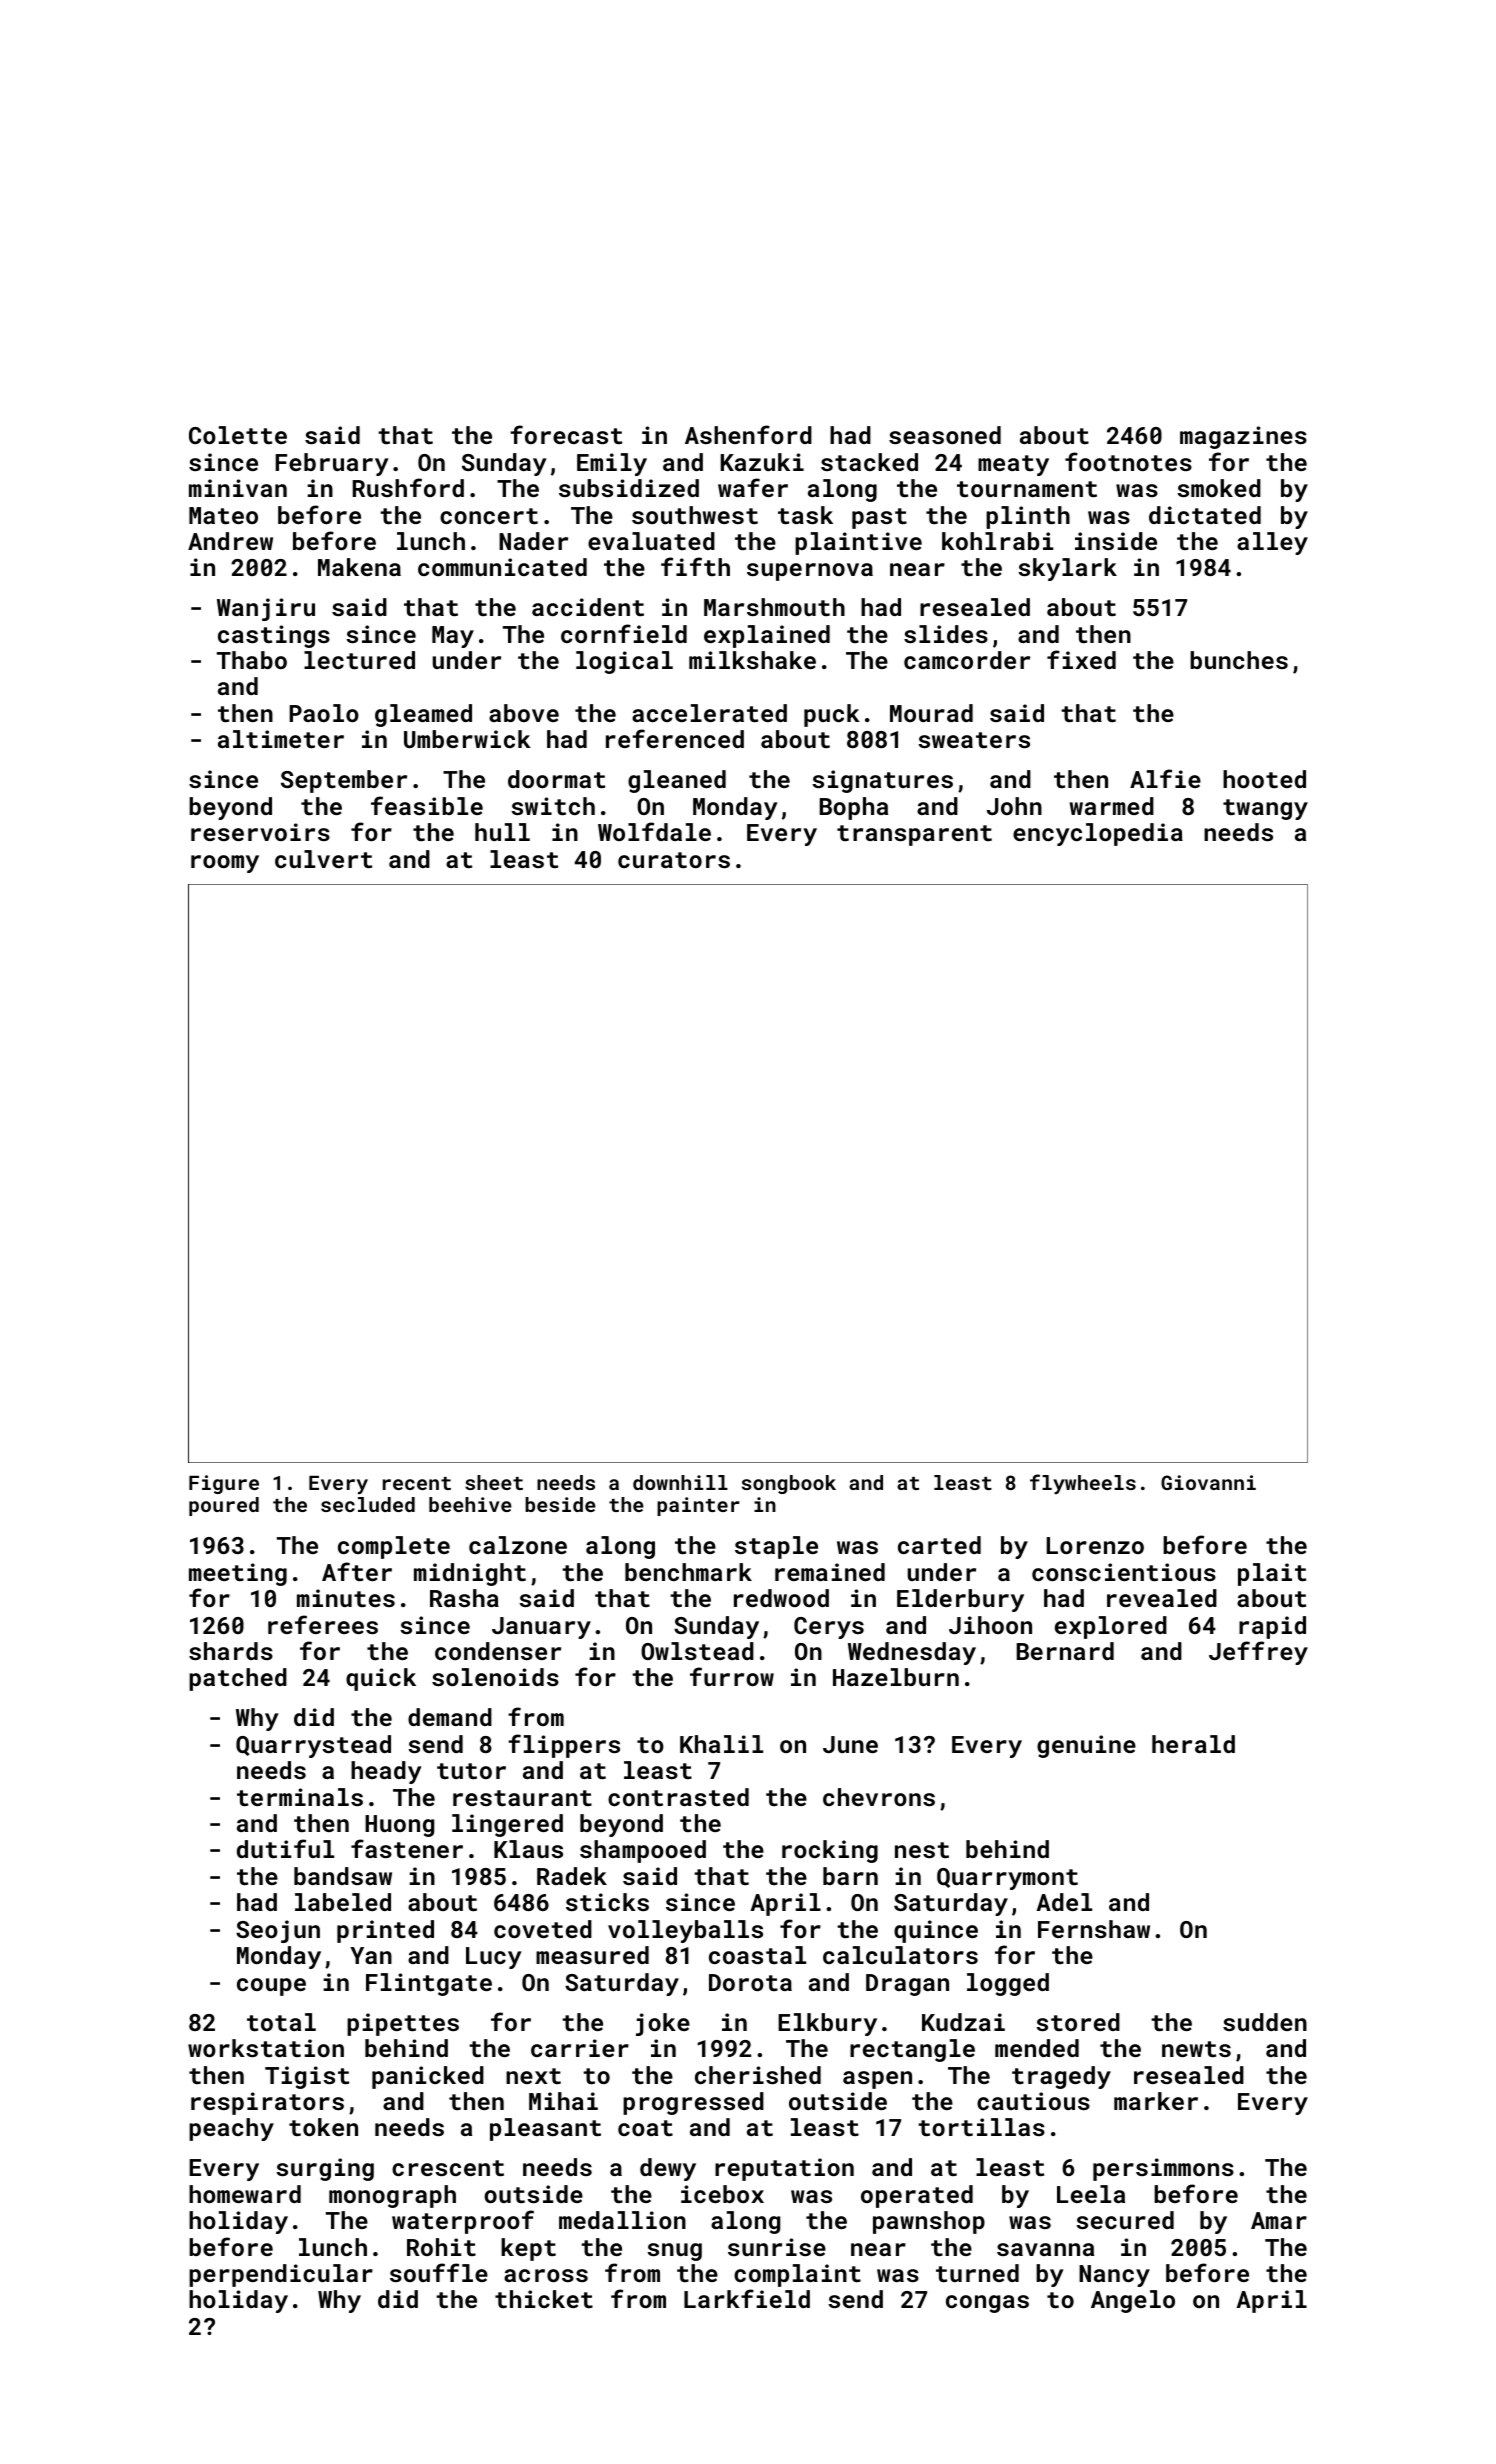 The height and width of the screenshot is (2464, 1496). Describe the element at coordinates (1193, 1744) in the screenshot. I see `herald` at that location.
